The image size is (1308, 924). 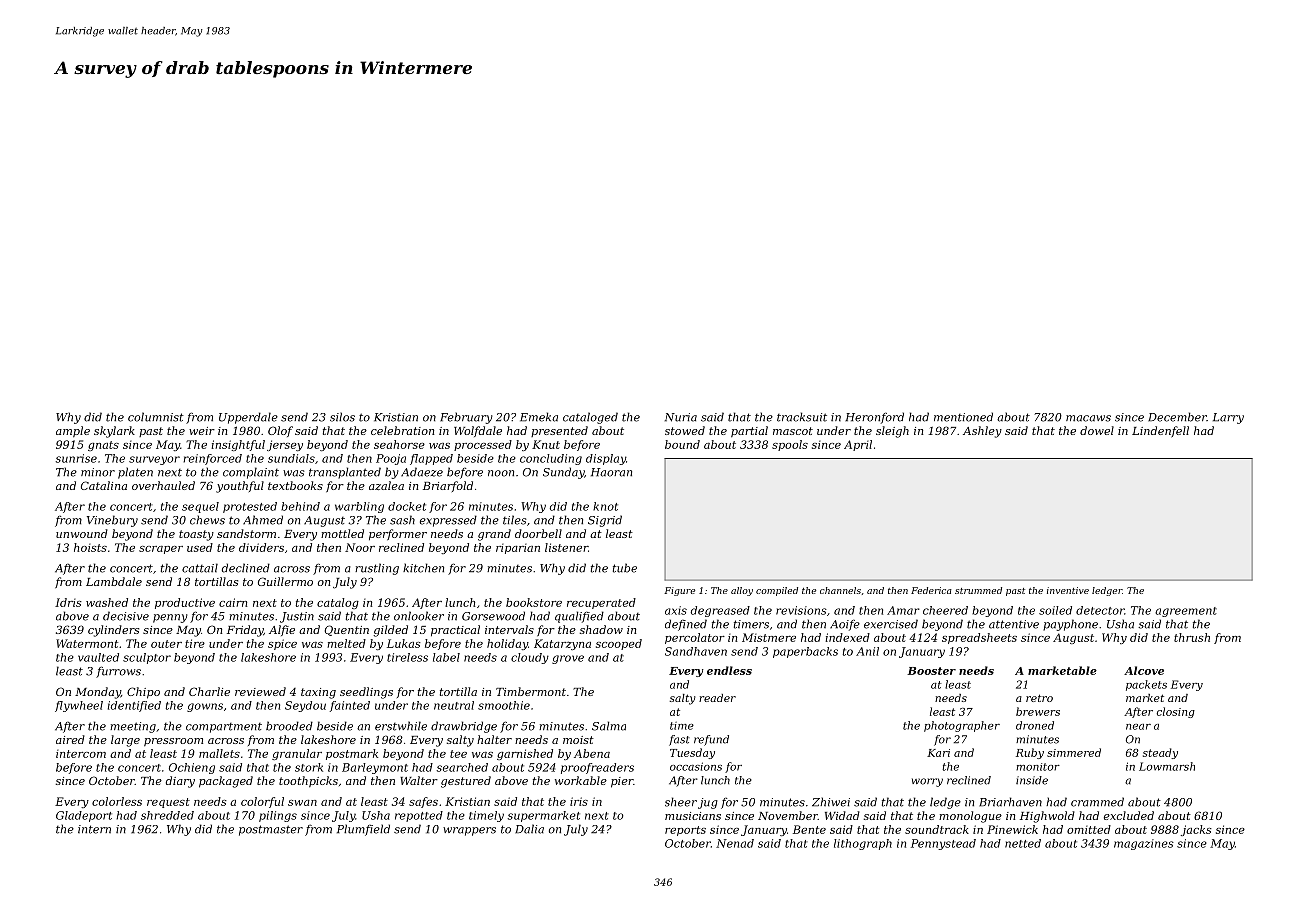 What do you see at coordinates (1097, 430) in the screenshot?
I see `dowel` at bounding box center [1097, 430].
